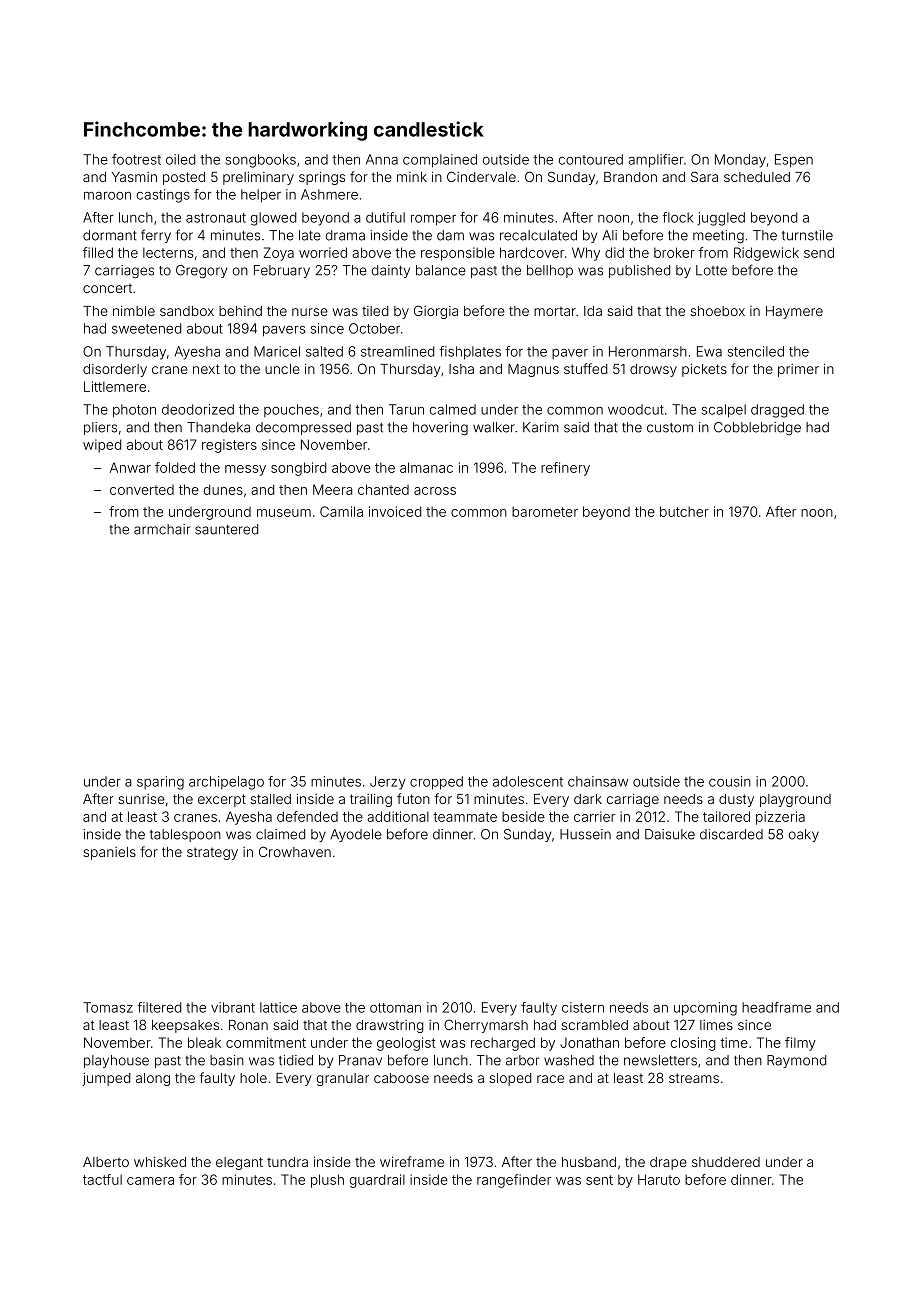  Describe the element at coordinates (115, 386) in the screenshot. I see `Littlemere` at that location.
